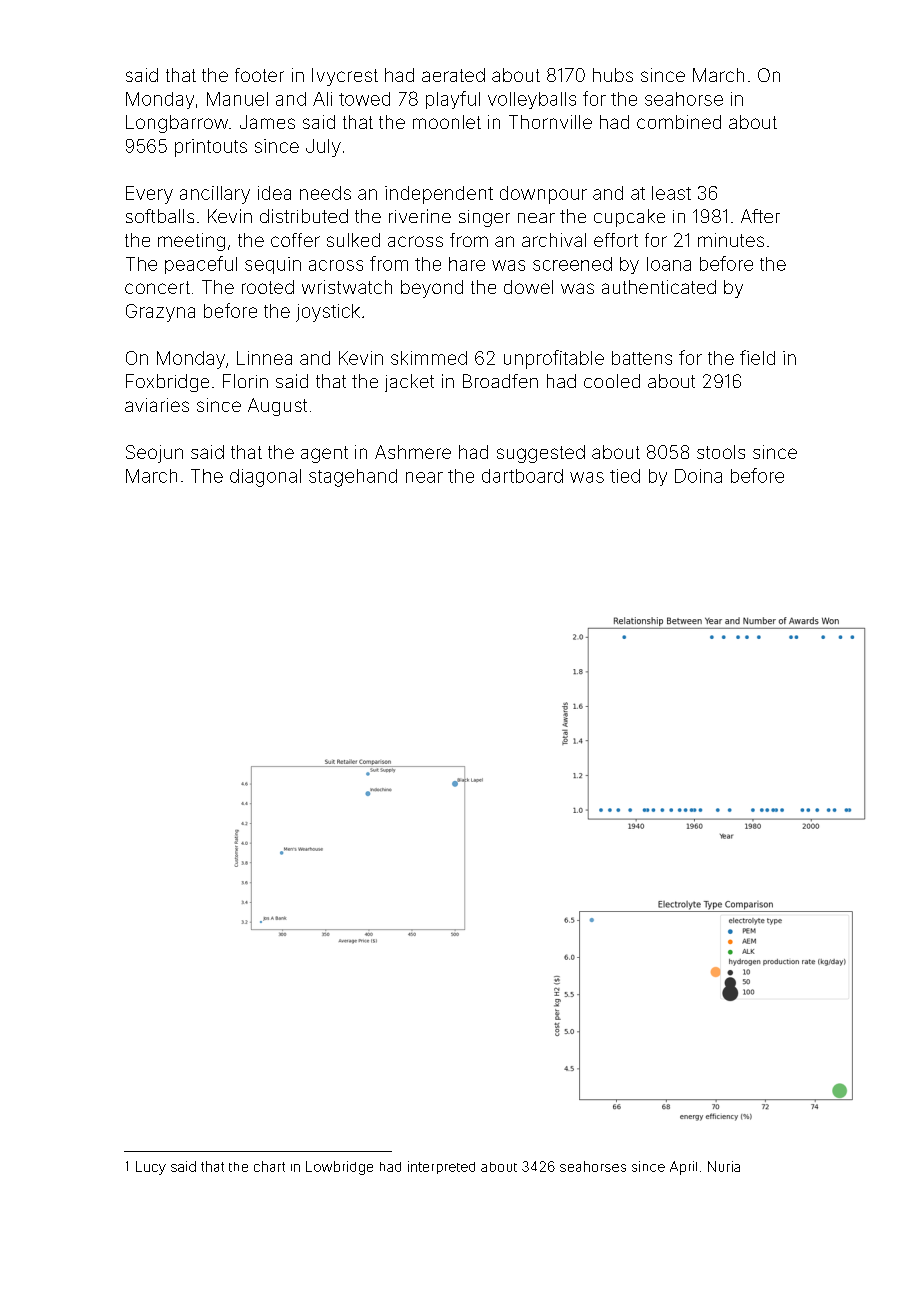 The width and height of the image is (924, 1314). I want to click on Doina, so click(698, 476).
